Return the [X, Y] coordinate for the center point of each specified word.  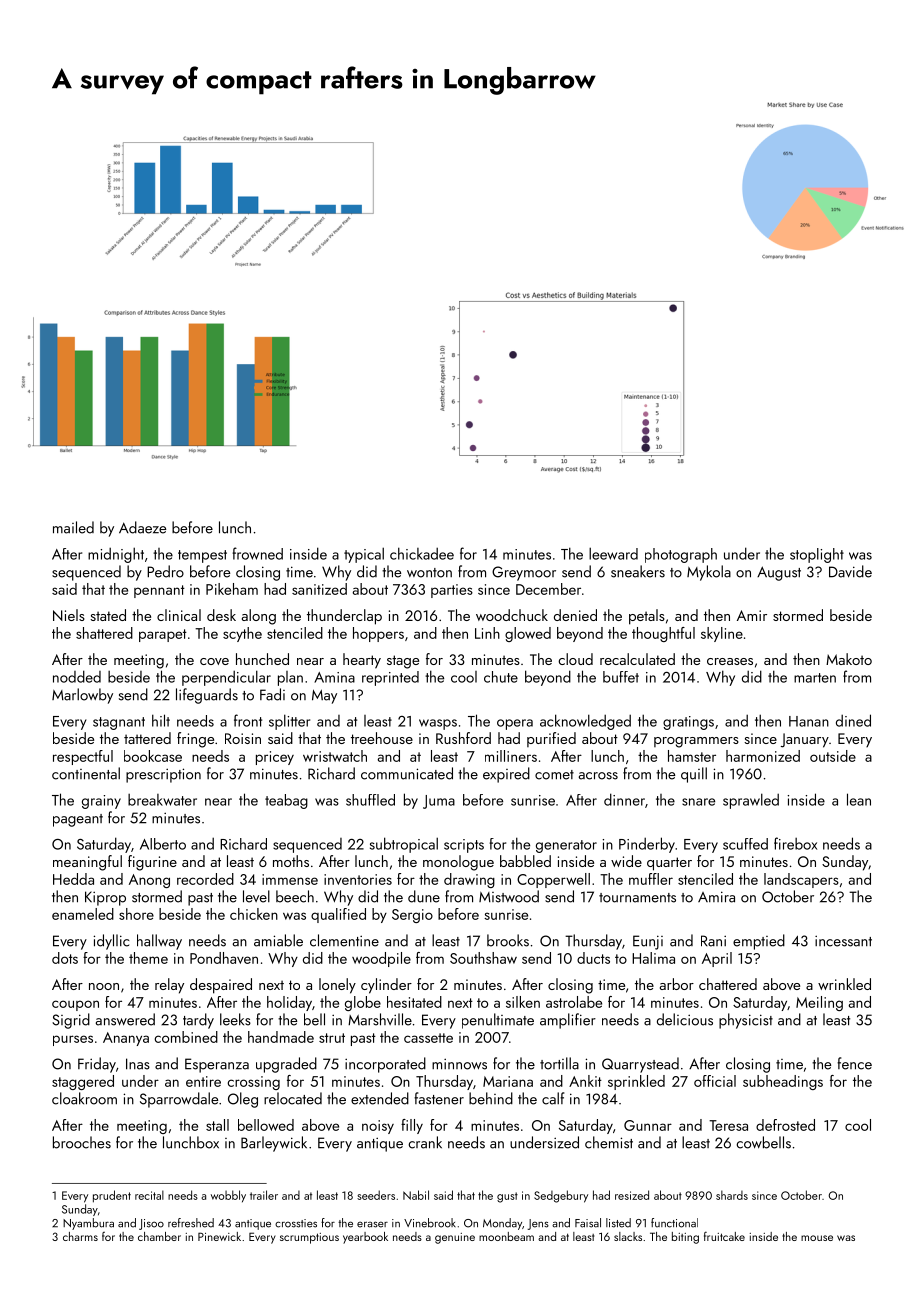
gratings [688, 723]
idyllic [111, 942]
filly [412, 1126]
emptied [759, 942]
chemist [609, 1142]
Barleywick [274, 1144]
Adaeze [142, 527]
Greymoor [524, 573]
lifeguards [207, 696]
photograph [681, 555]
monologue [458, 863]
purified [551, 739]
